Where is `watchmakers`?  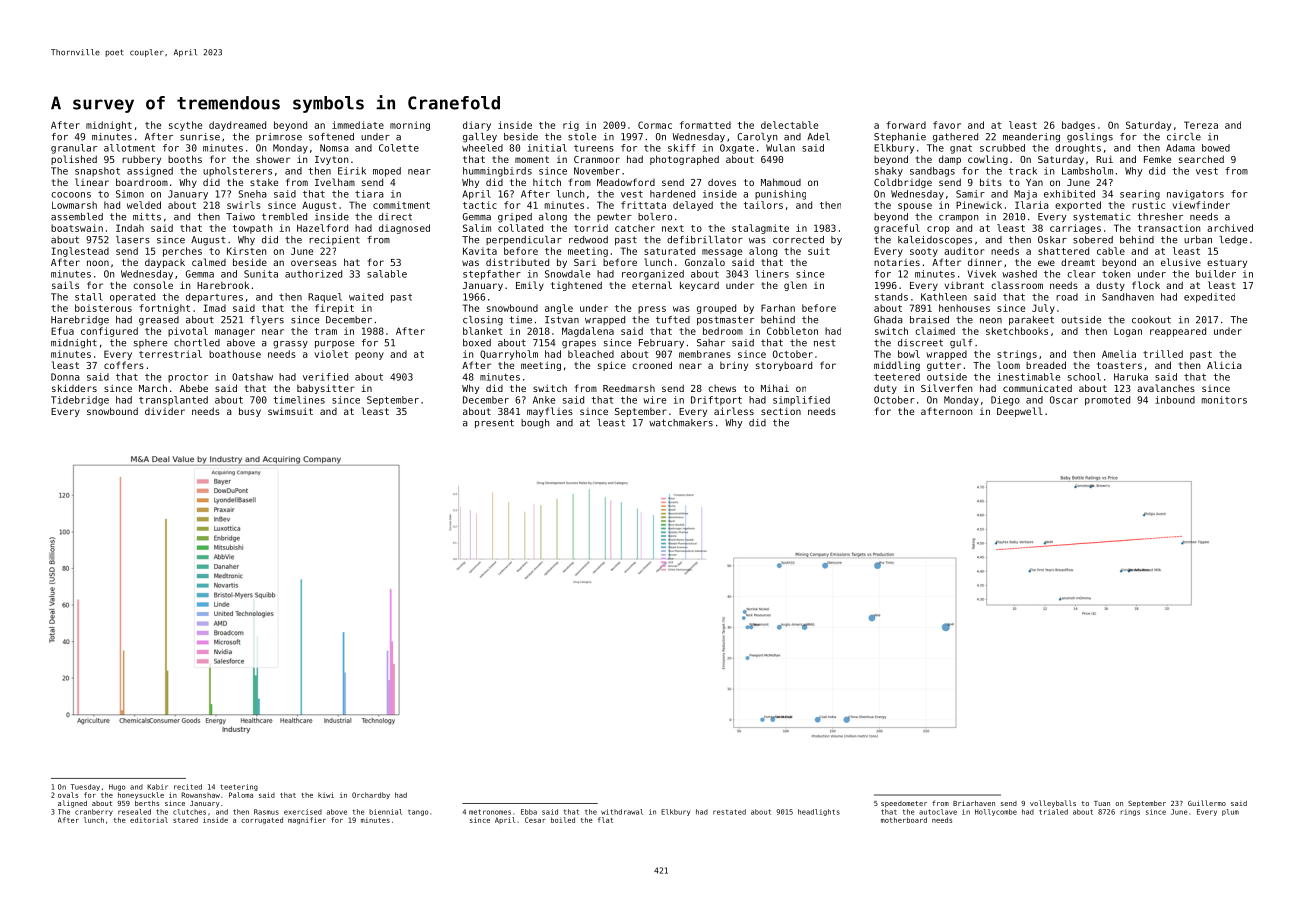
watchmakers is located at coordinates (681, 423).
